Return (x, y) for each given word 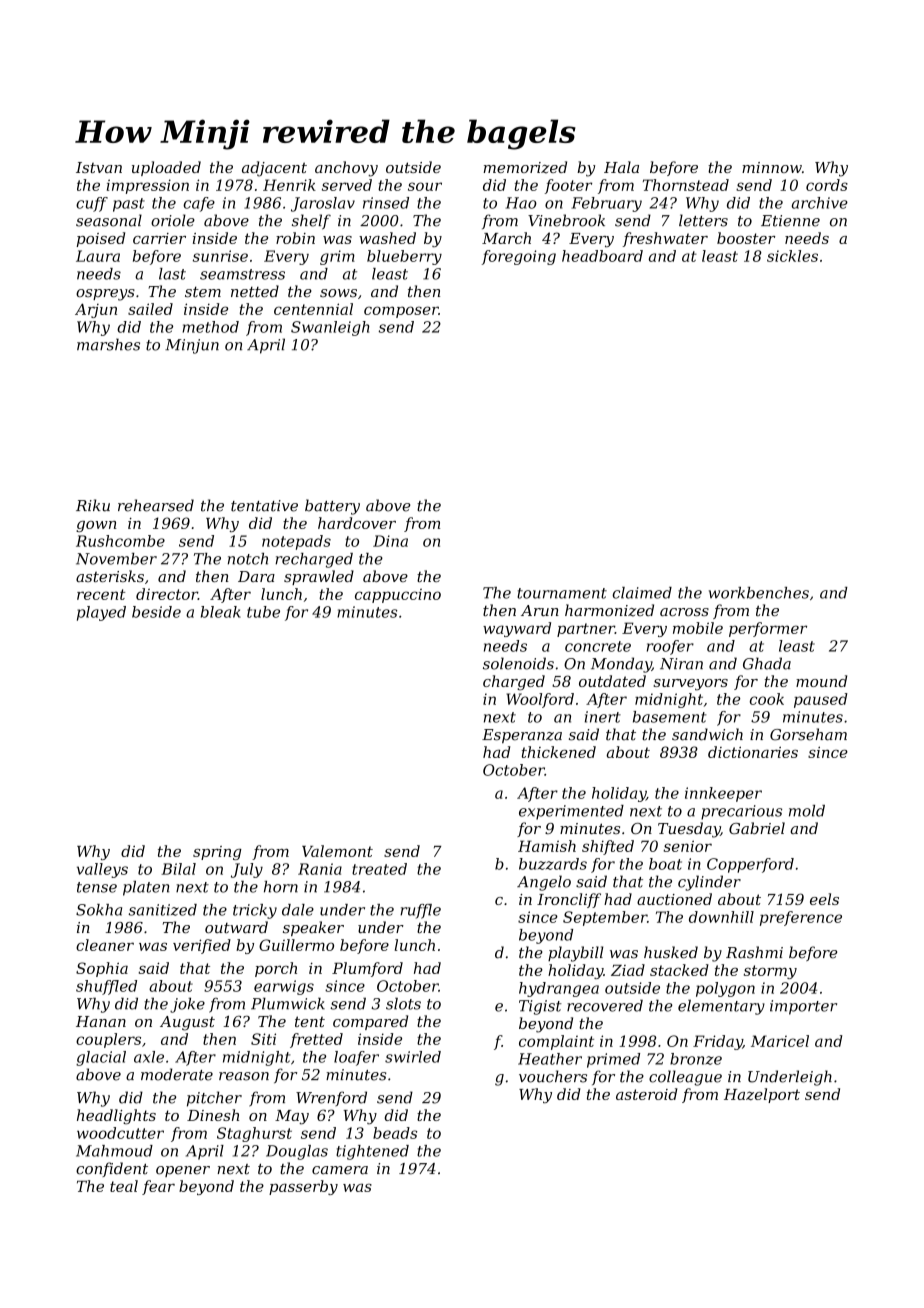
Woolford (540, 700)
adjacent (274, 169)
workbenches (759, 593)
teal (124, 1186)
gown (96, 526)
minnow (772, 167)
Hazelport (762, 1095)
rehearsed (156, 505)
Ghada (767, 663)
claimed (642, 593)
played (101, 613)
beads (395, 1133)
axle (149, 1057)
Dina (390, 541)
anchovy (346, 169)
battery (332, 507)
